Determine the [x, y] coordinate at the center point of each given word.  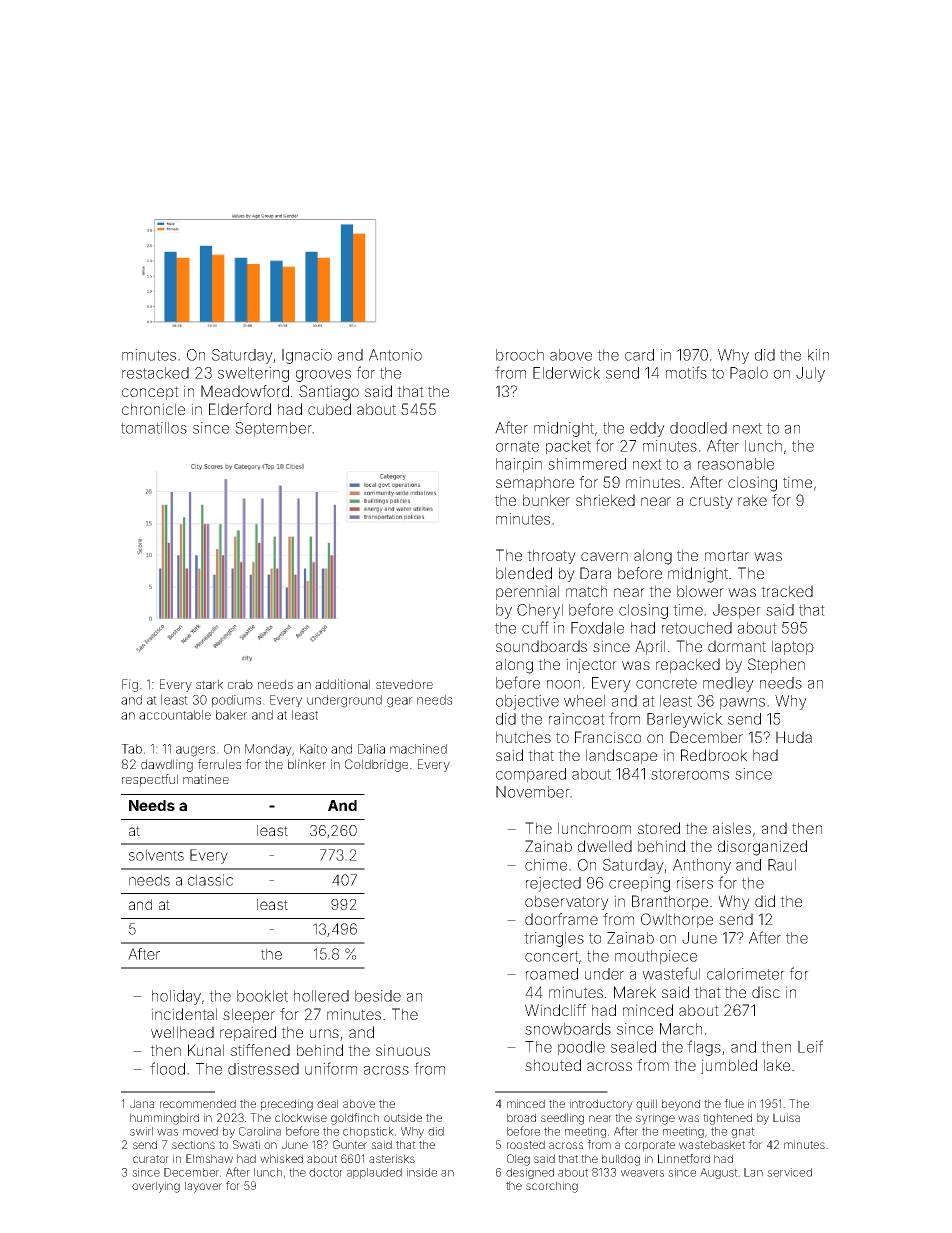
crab [240, 684]
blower [700, 591]
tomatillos [154, 428]
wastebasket [712, 1144]
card [639, 355]
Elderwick [566, 373]
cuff [535, 627]
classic [210, 880]
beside [378, 996]
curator [151, 1159]
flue [734, 1103]
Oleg [518, 1160]
